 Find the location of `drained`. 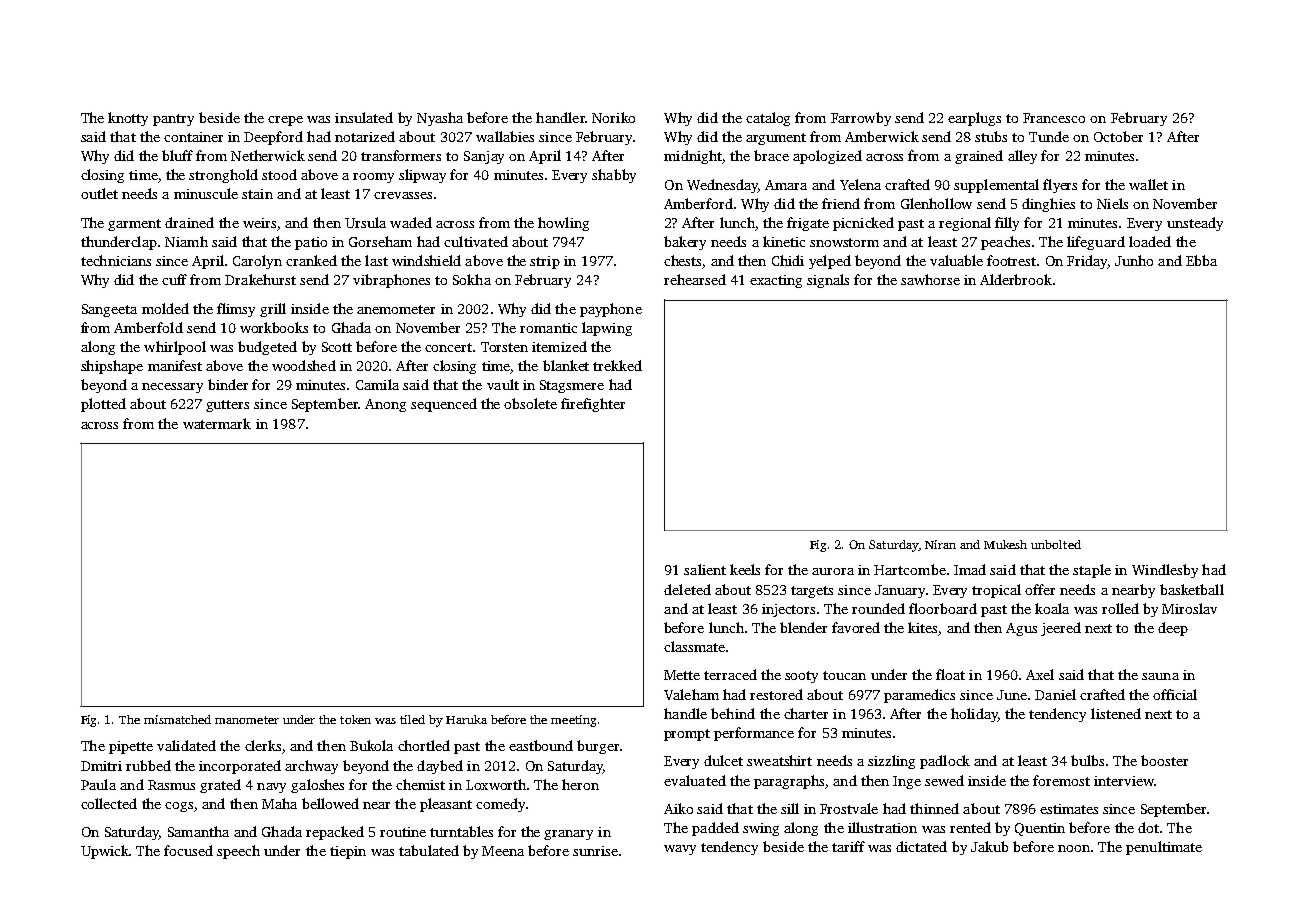

drained is located at coordinates (189, 222).
